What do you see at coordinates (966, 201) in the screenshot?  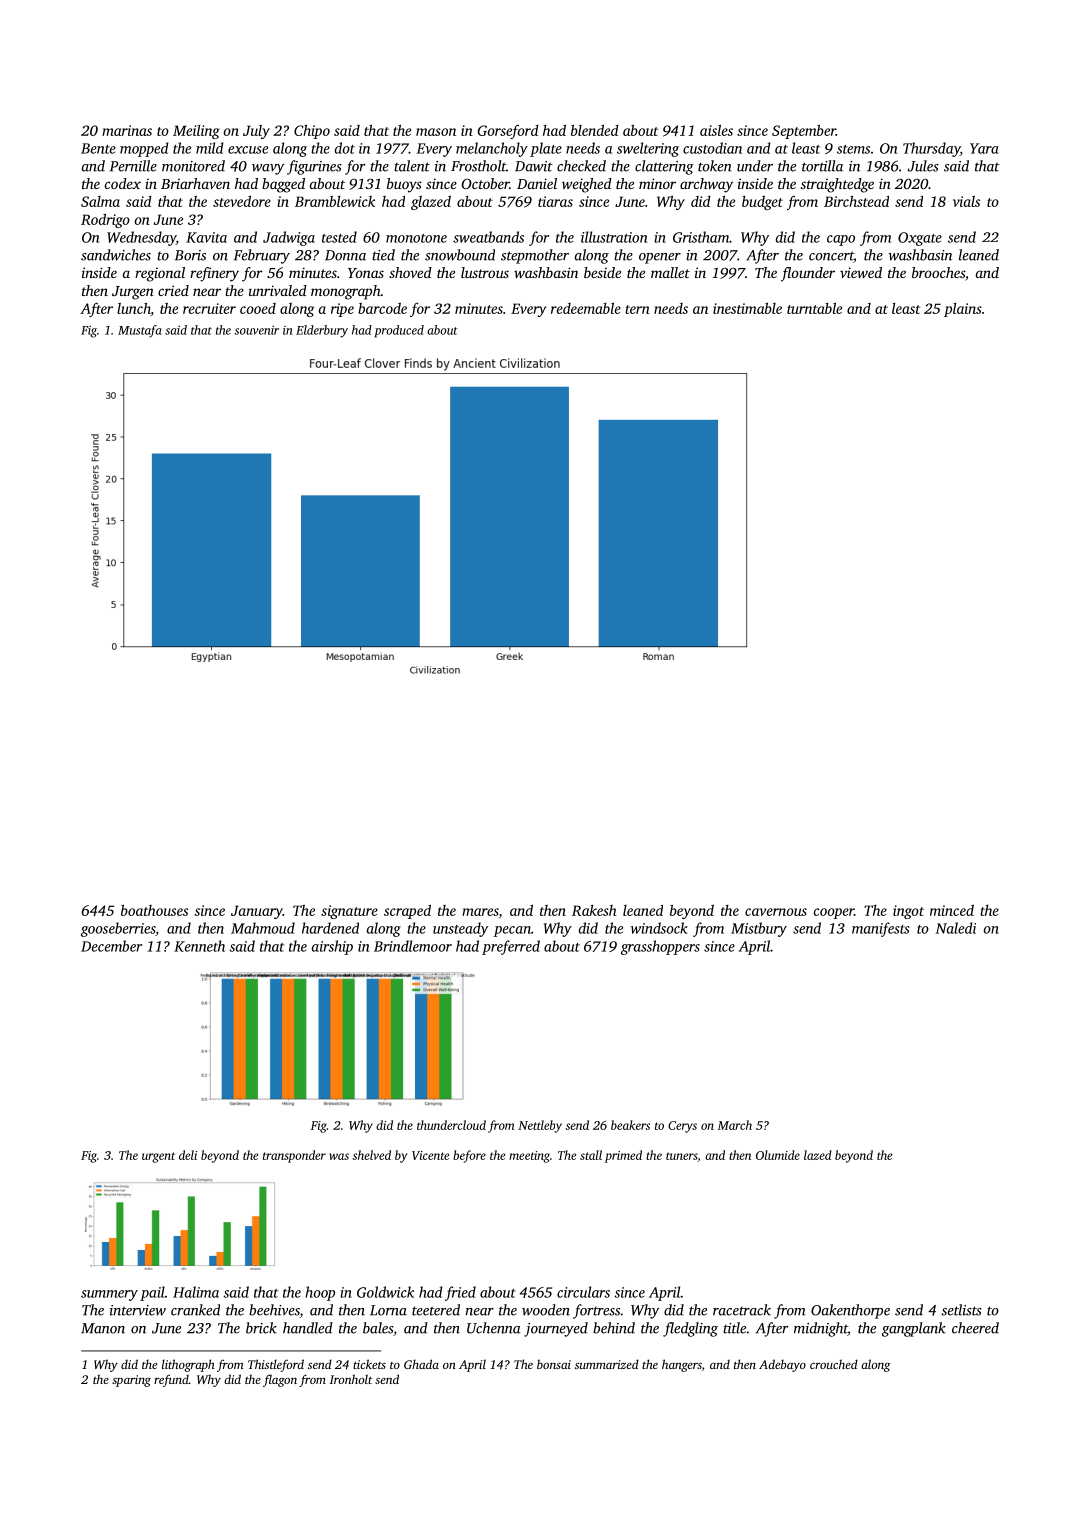 I see `vials` at bounding box center [966, 201].
